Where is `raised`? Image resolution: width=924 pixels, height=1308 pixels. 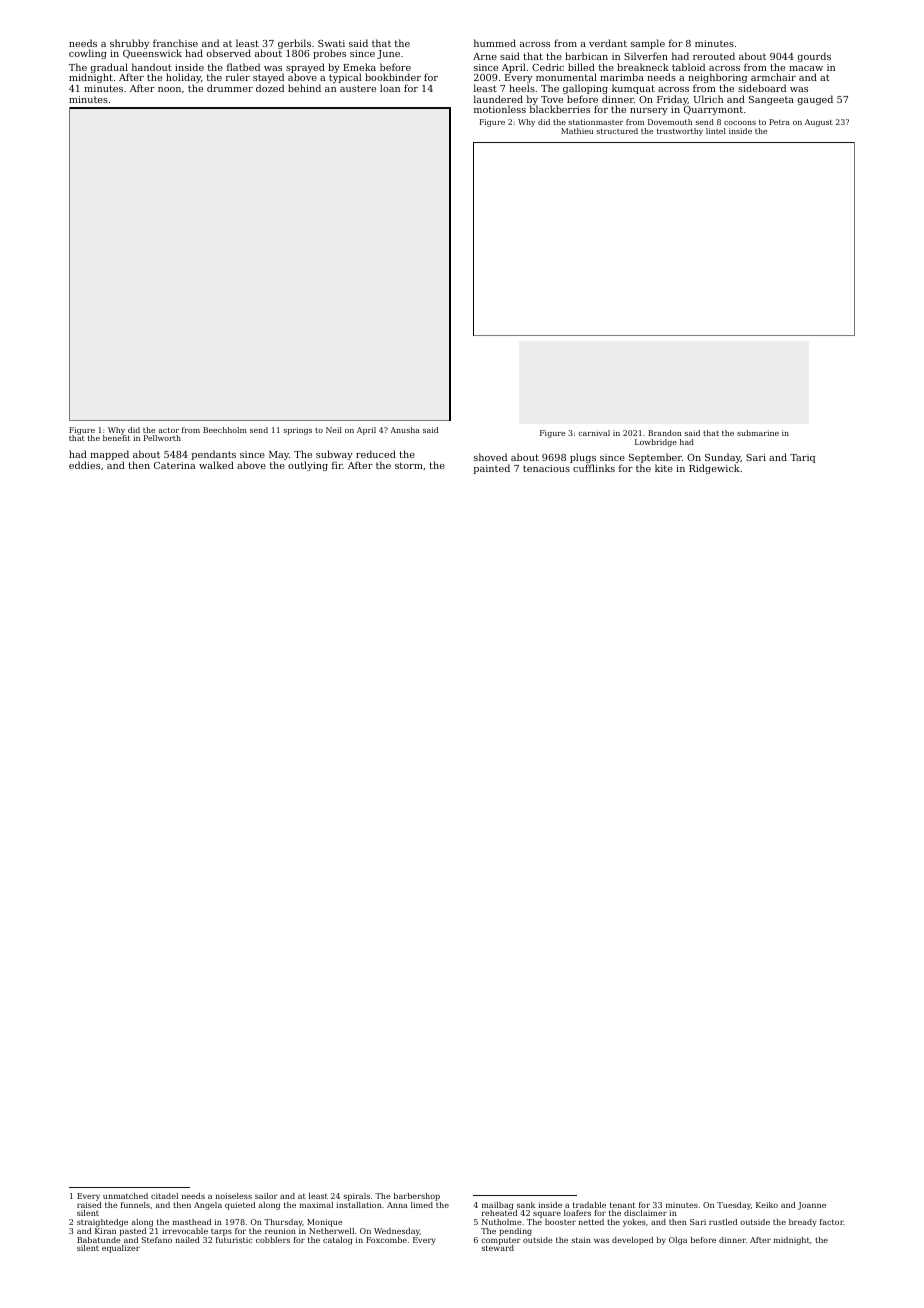
raised is located at coordinates (89, 1205).
